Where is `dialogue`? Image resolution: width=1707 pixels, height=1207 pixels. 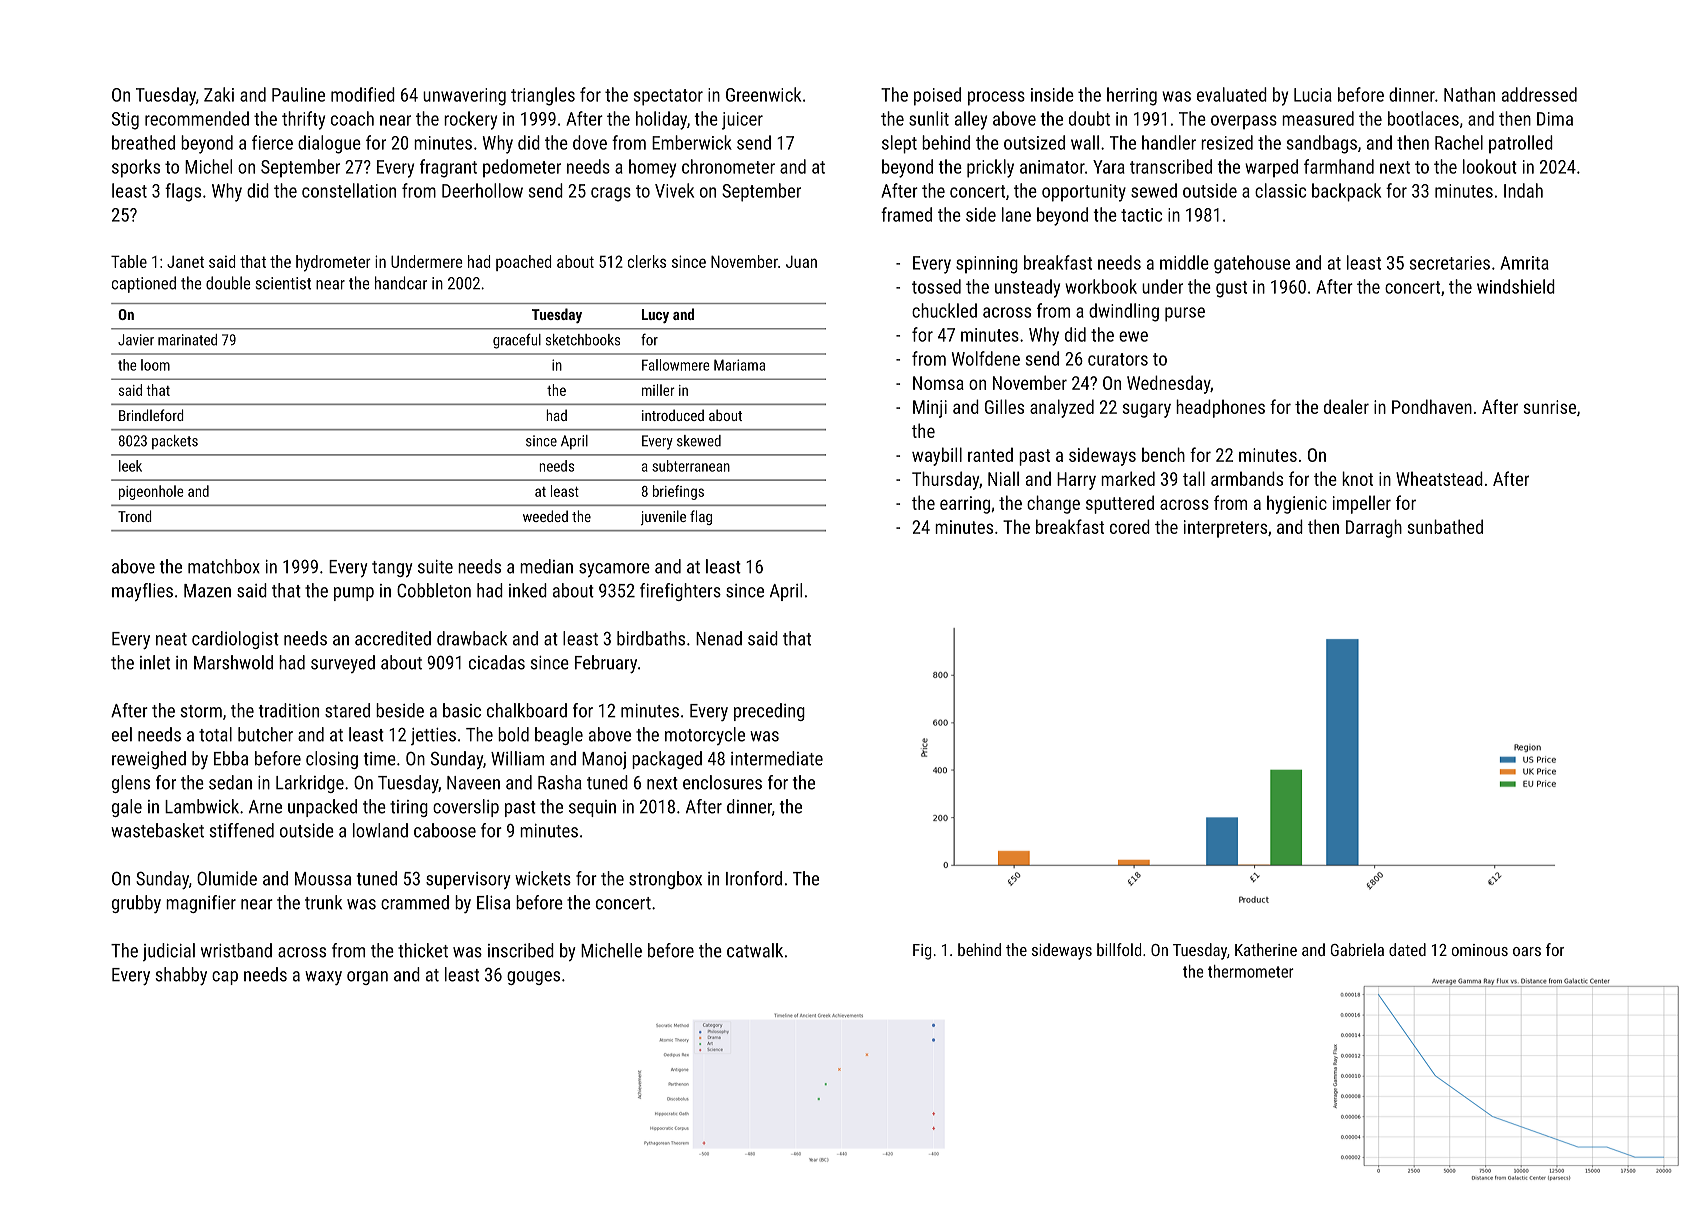
dialogue is located at coordinates (329, 144).
